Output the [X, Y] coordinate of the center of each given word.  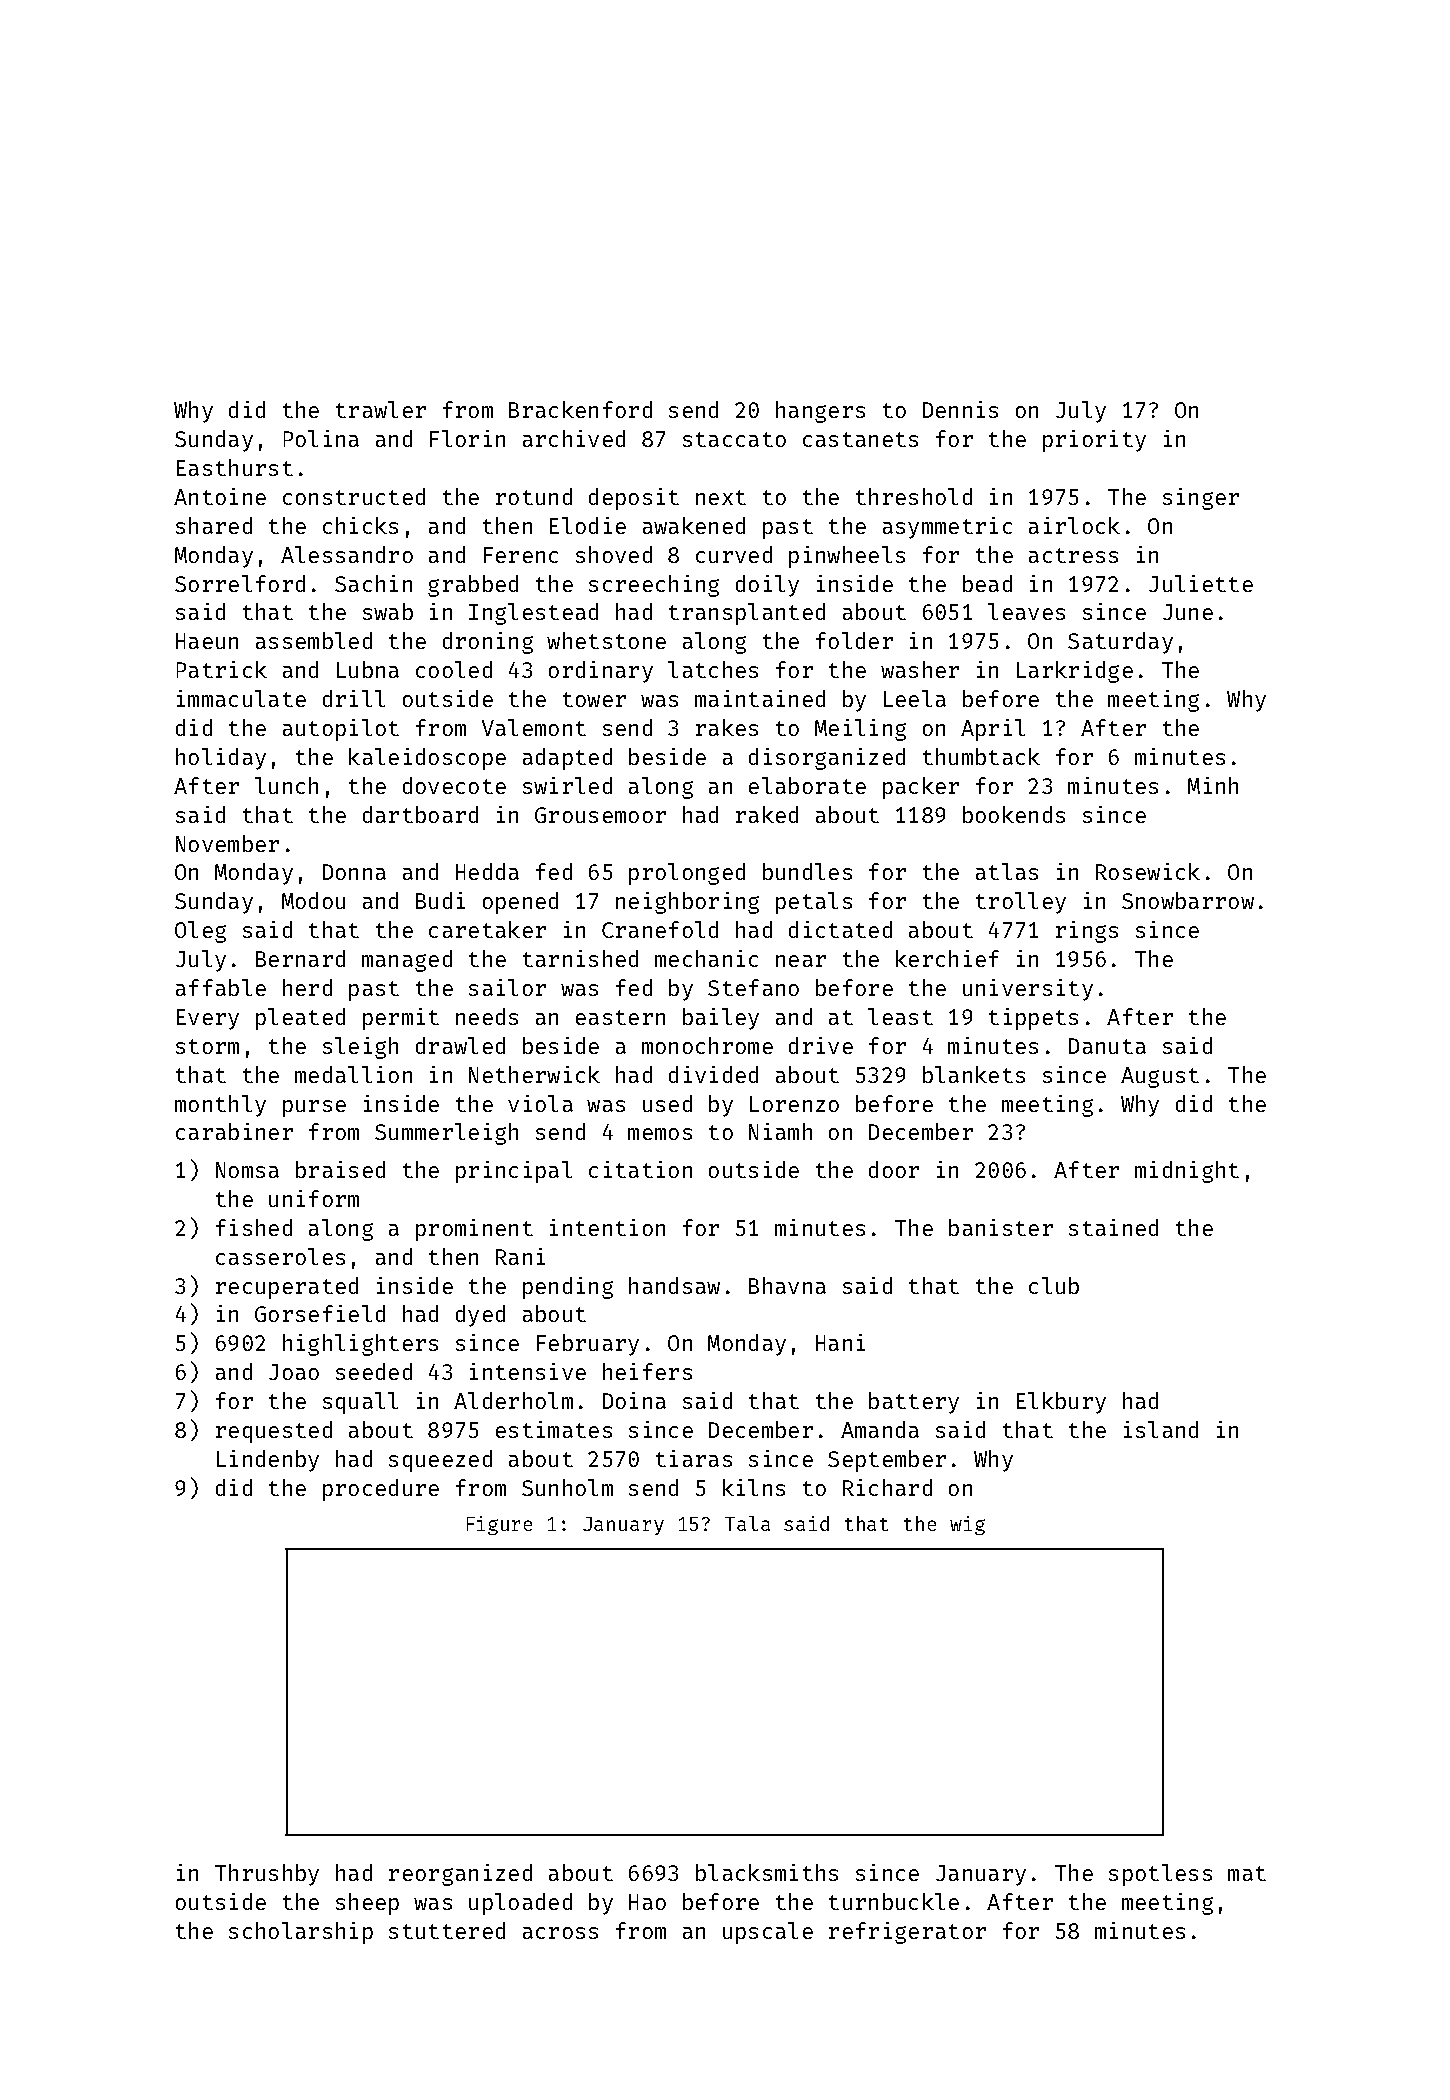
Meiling [860, 730]
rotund [534, 496]
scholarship [301, 1933]
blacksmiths [767, 1872]
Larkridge [1075, 672]
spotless [1160, 1875]
